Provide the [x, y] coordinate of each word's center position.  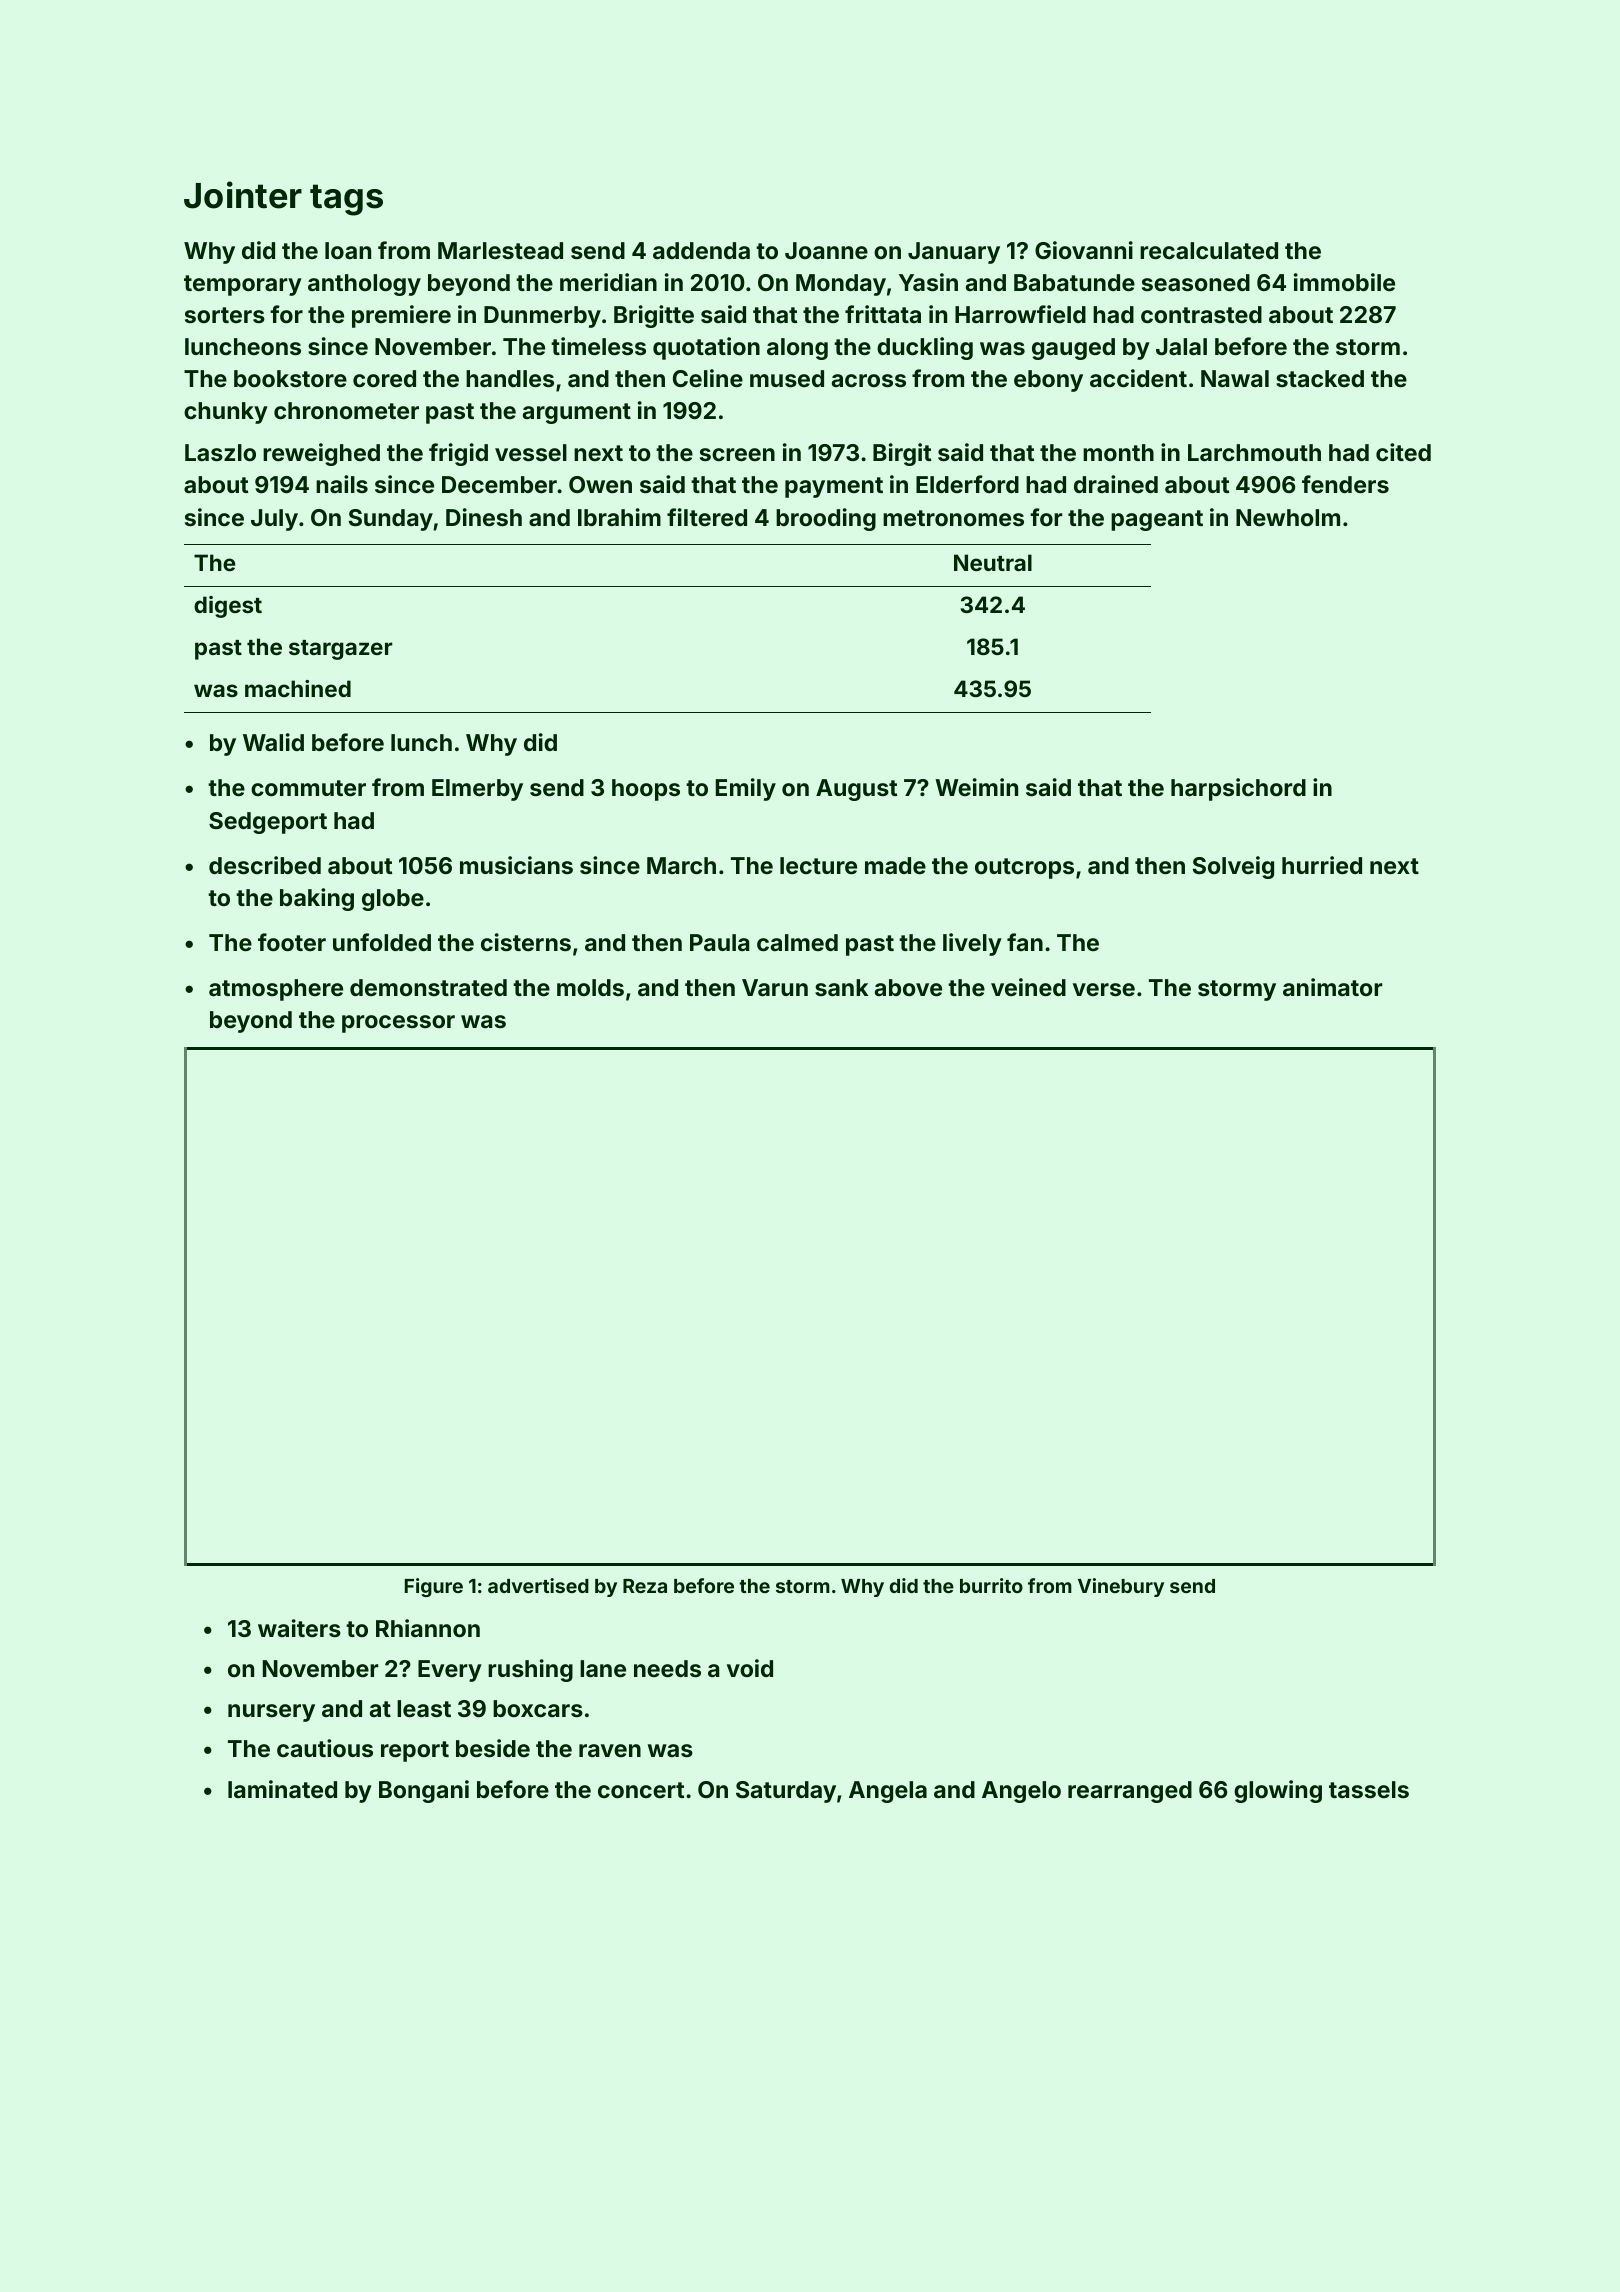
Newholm [1288, 517]
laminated [282, 1789]
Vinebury [1121, 1587]
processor [398, 1024]
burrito [991, 1585]
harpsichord [1238, 789]
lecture [818, 865]
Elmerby [477, 790]
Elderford [967, 484]
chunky [226, 413]
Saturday [786, 1792]
